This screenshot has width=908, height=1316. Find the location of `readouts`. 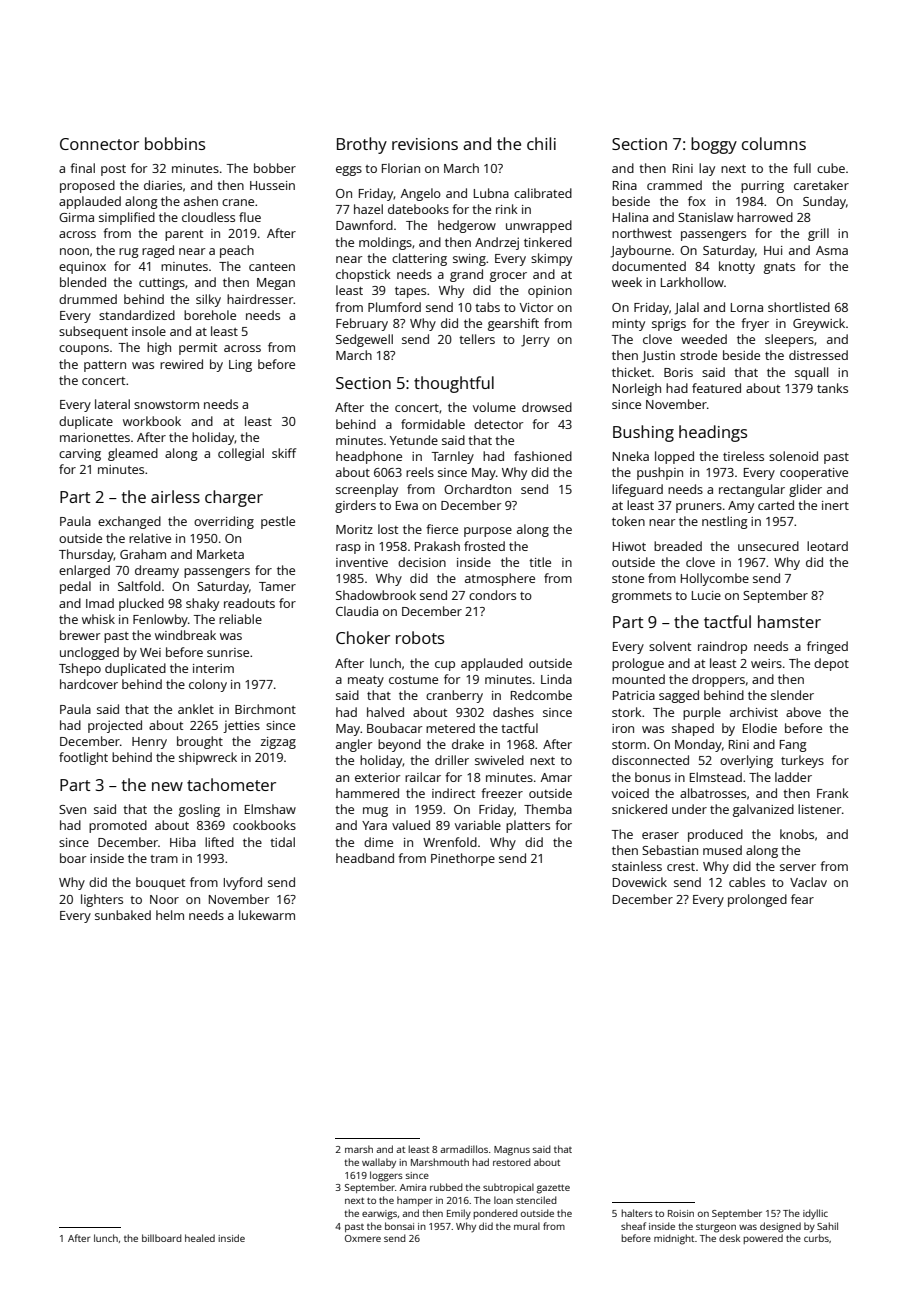

readouts is located at coordinates (249, 603).
